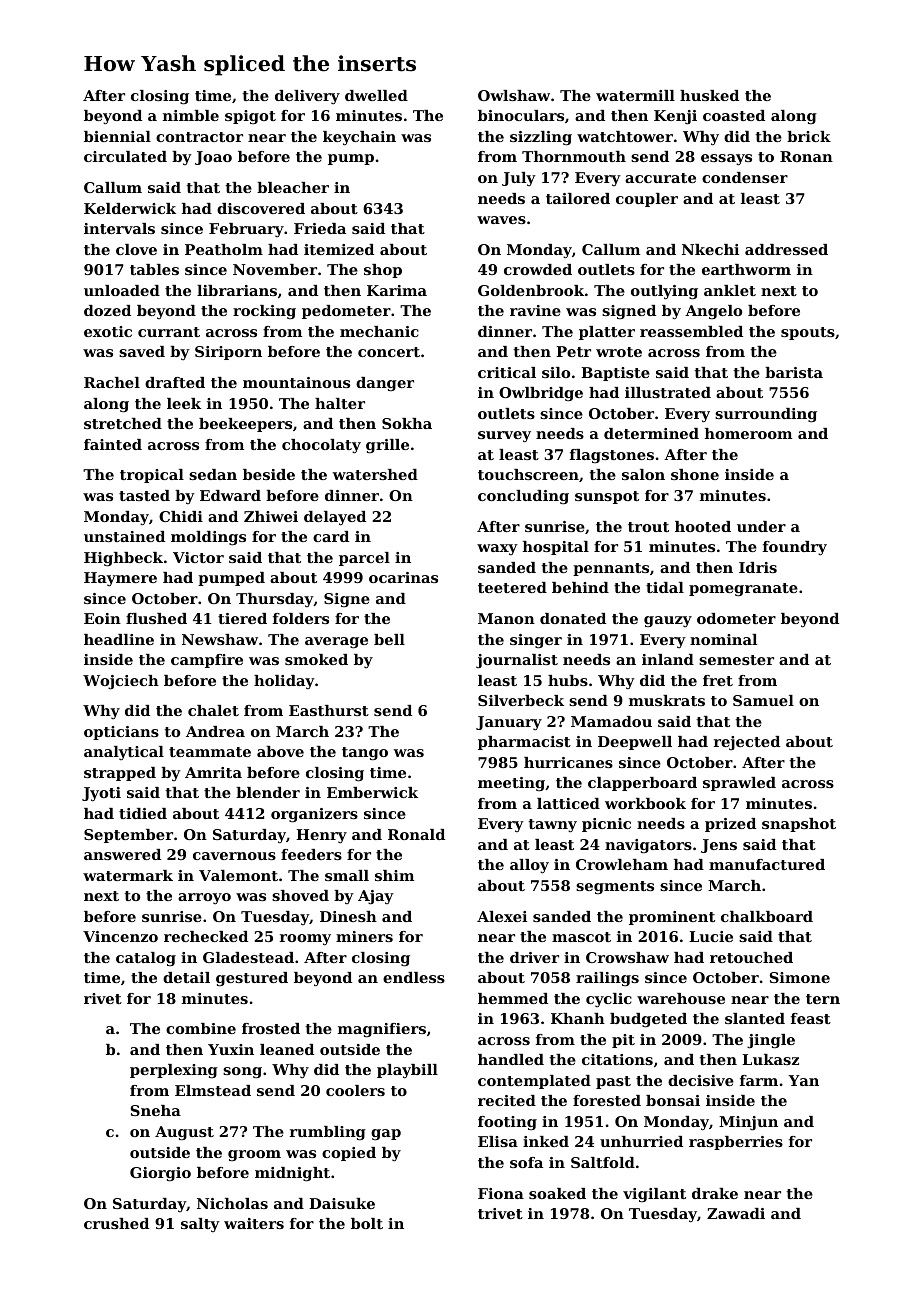  Describe the element at coordinates (213, 474) in the image. I see `sedan` at that location.
